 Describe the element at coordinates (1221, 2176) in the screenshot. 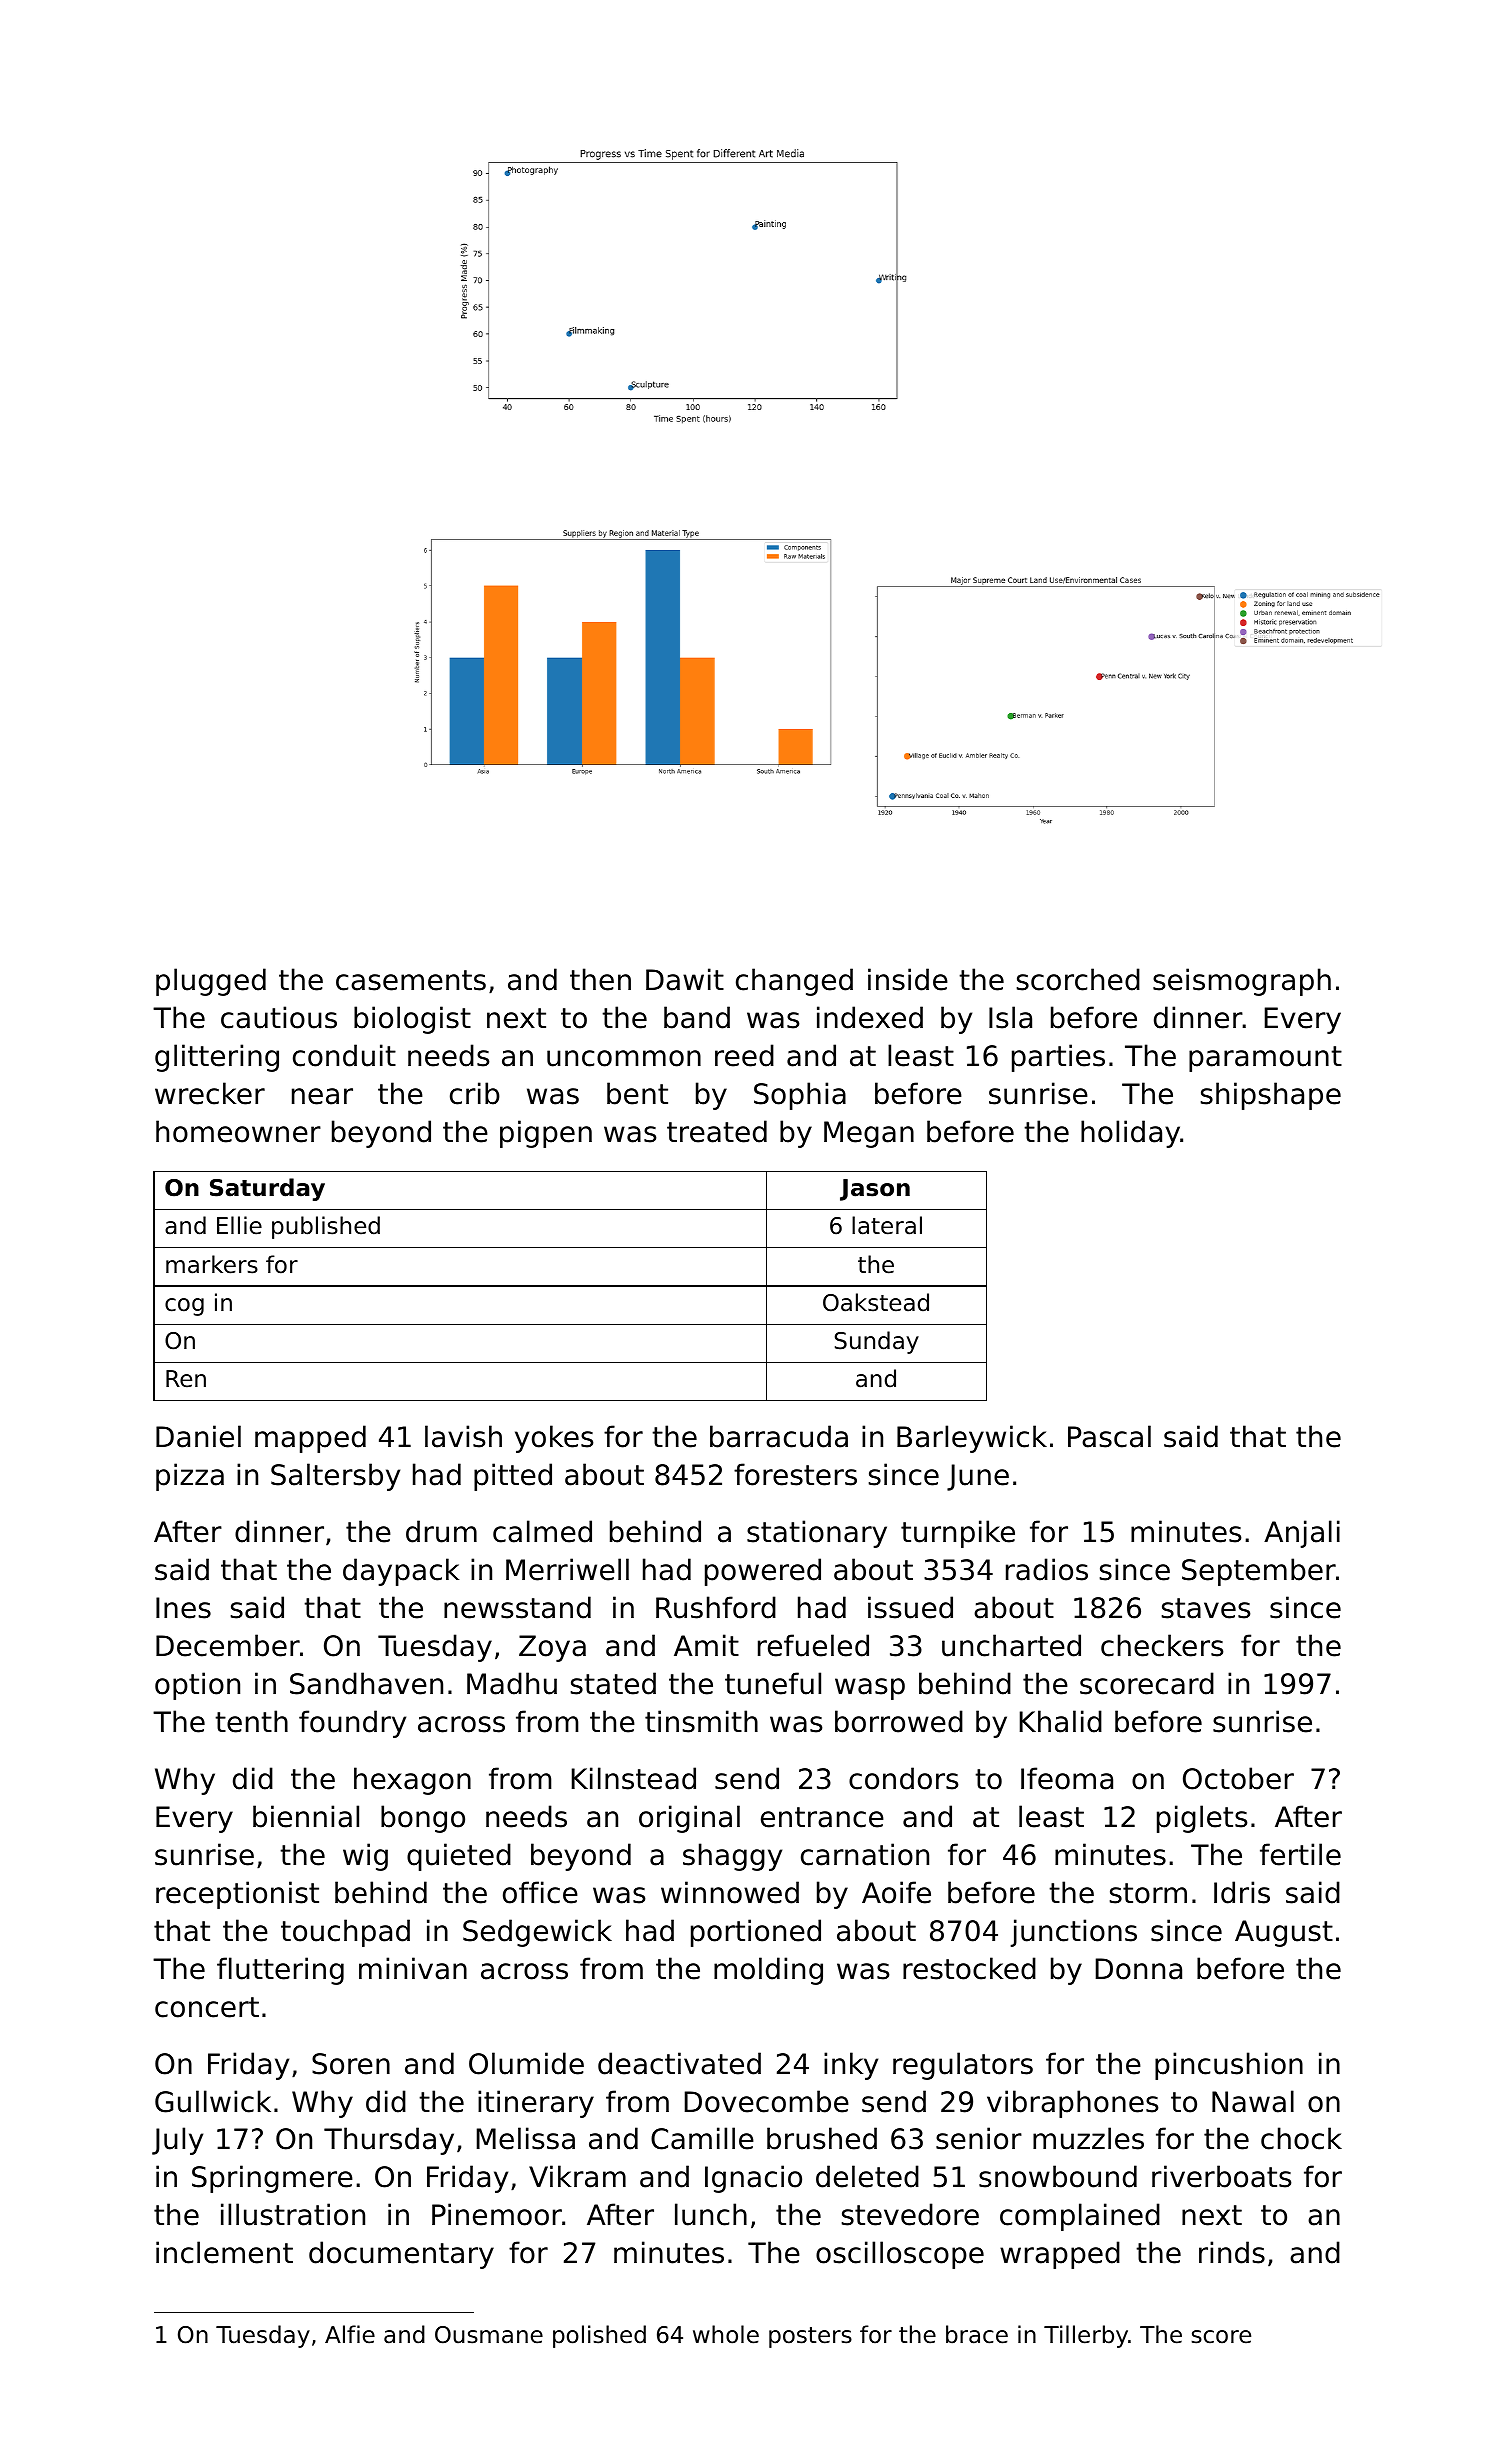

I see `riverboats` at that location.
